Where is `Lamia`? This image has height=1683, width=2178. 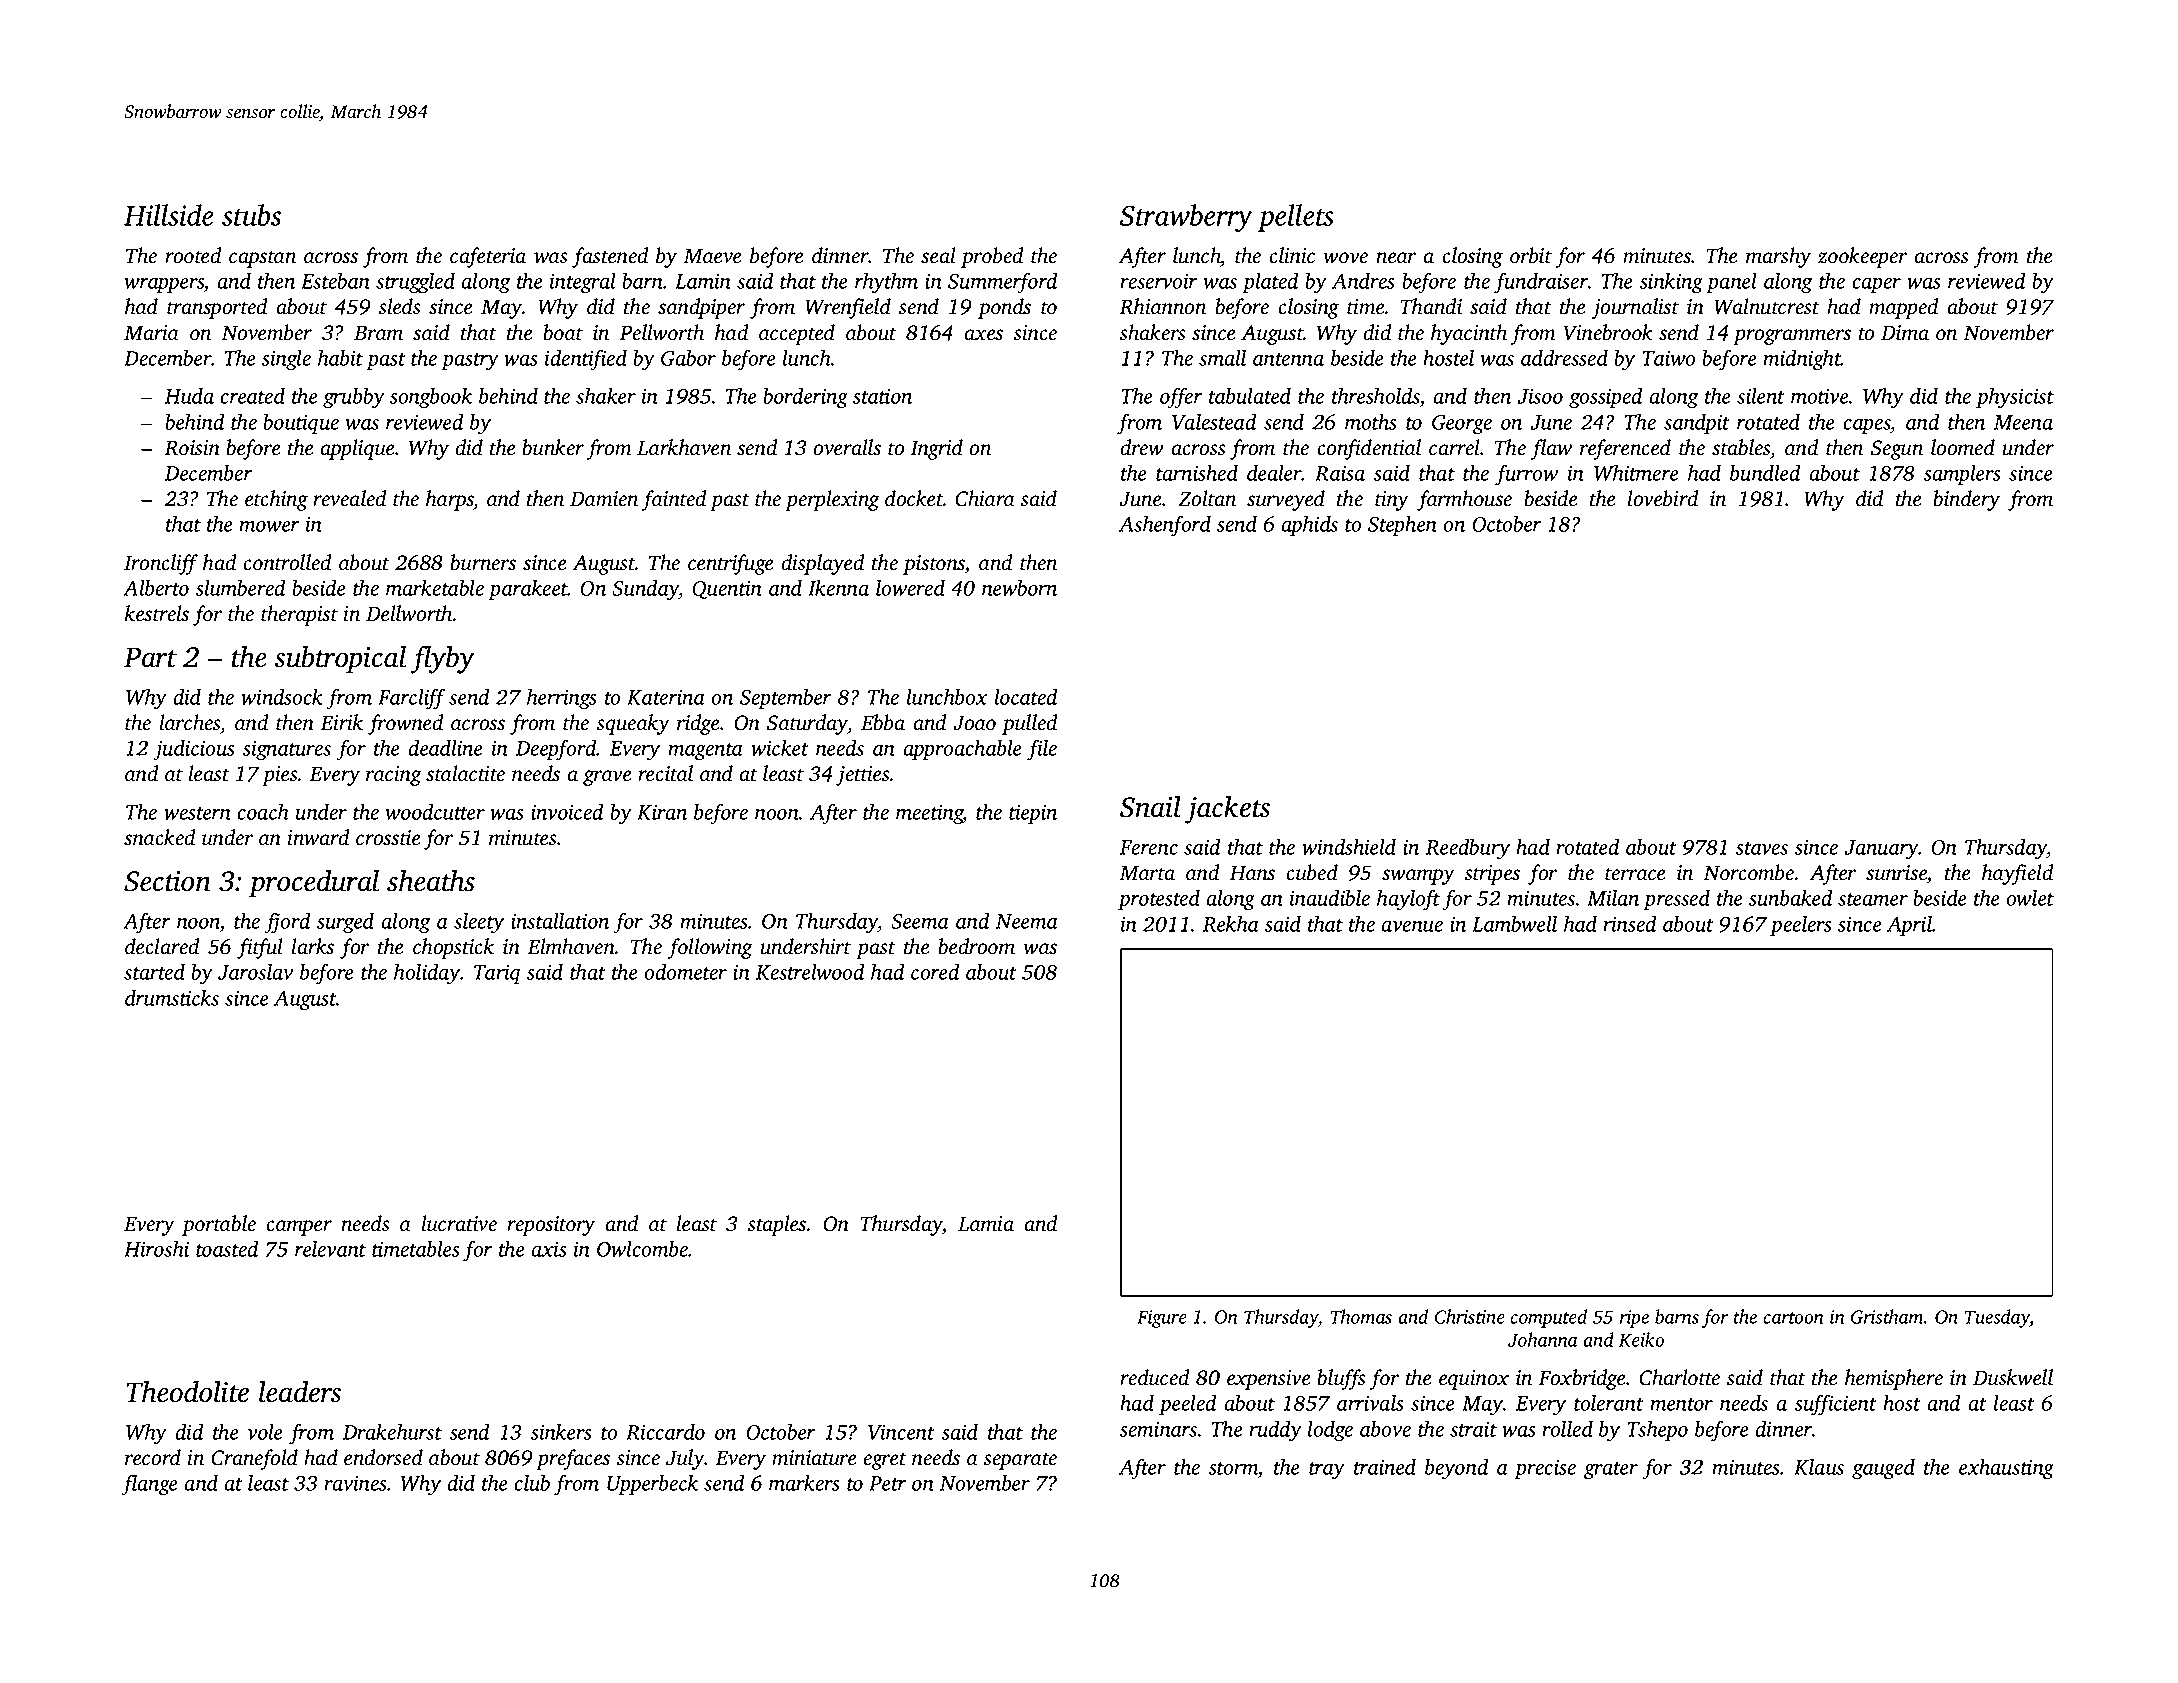
Lamia is located at coordinates (986, 1224).
